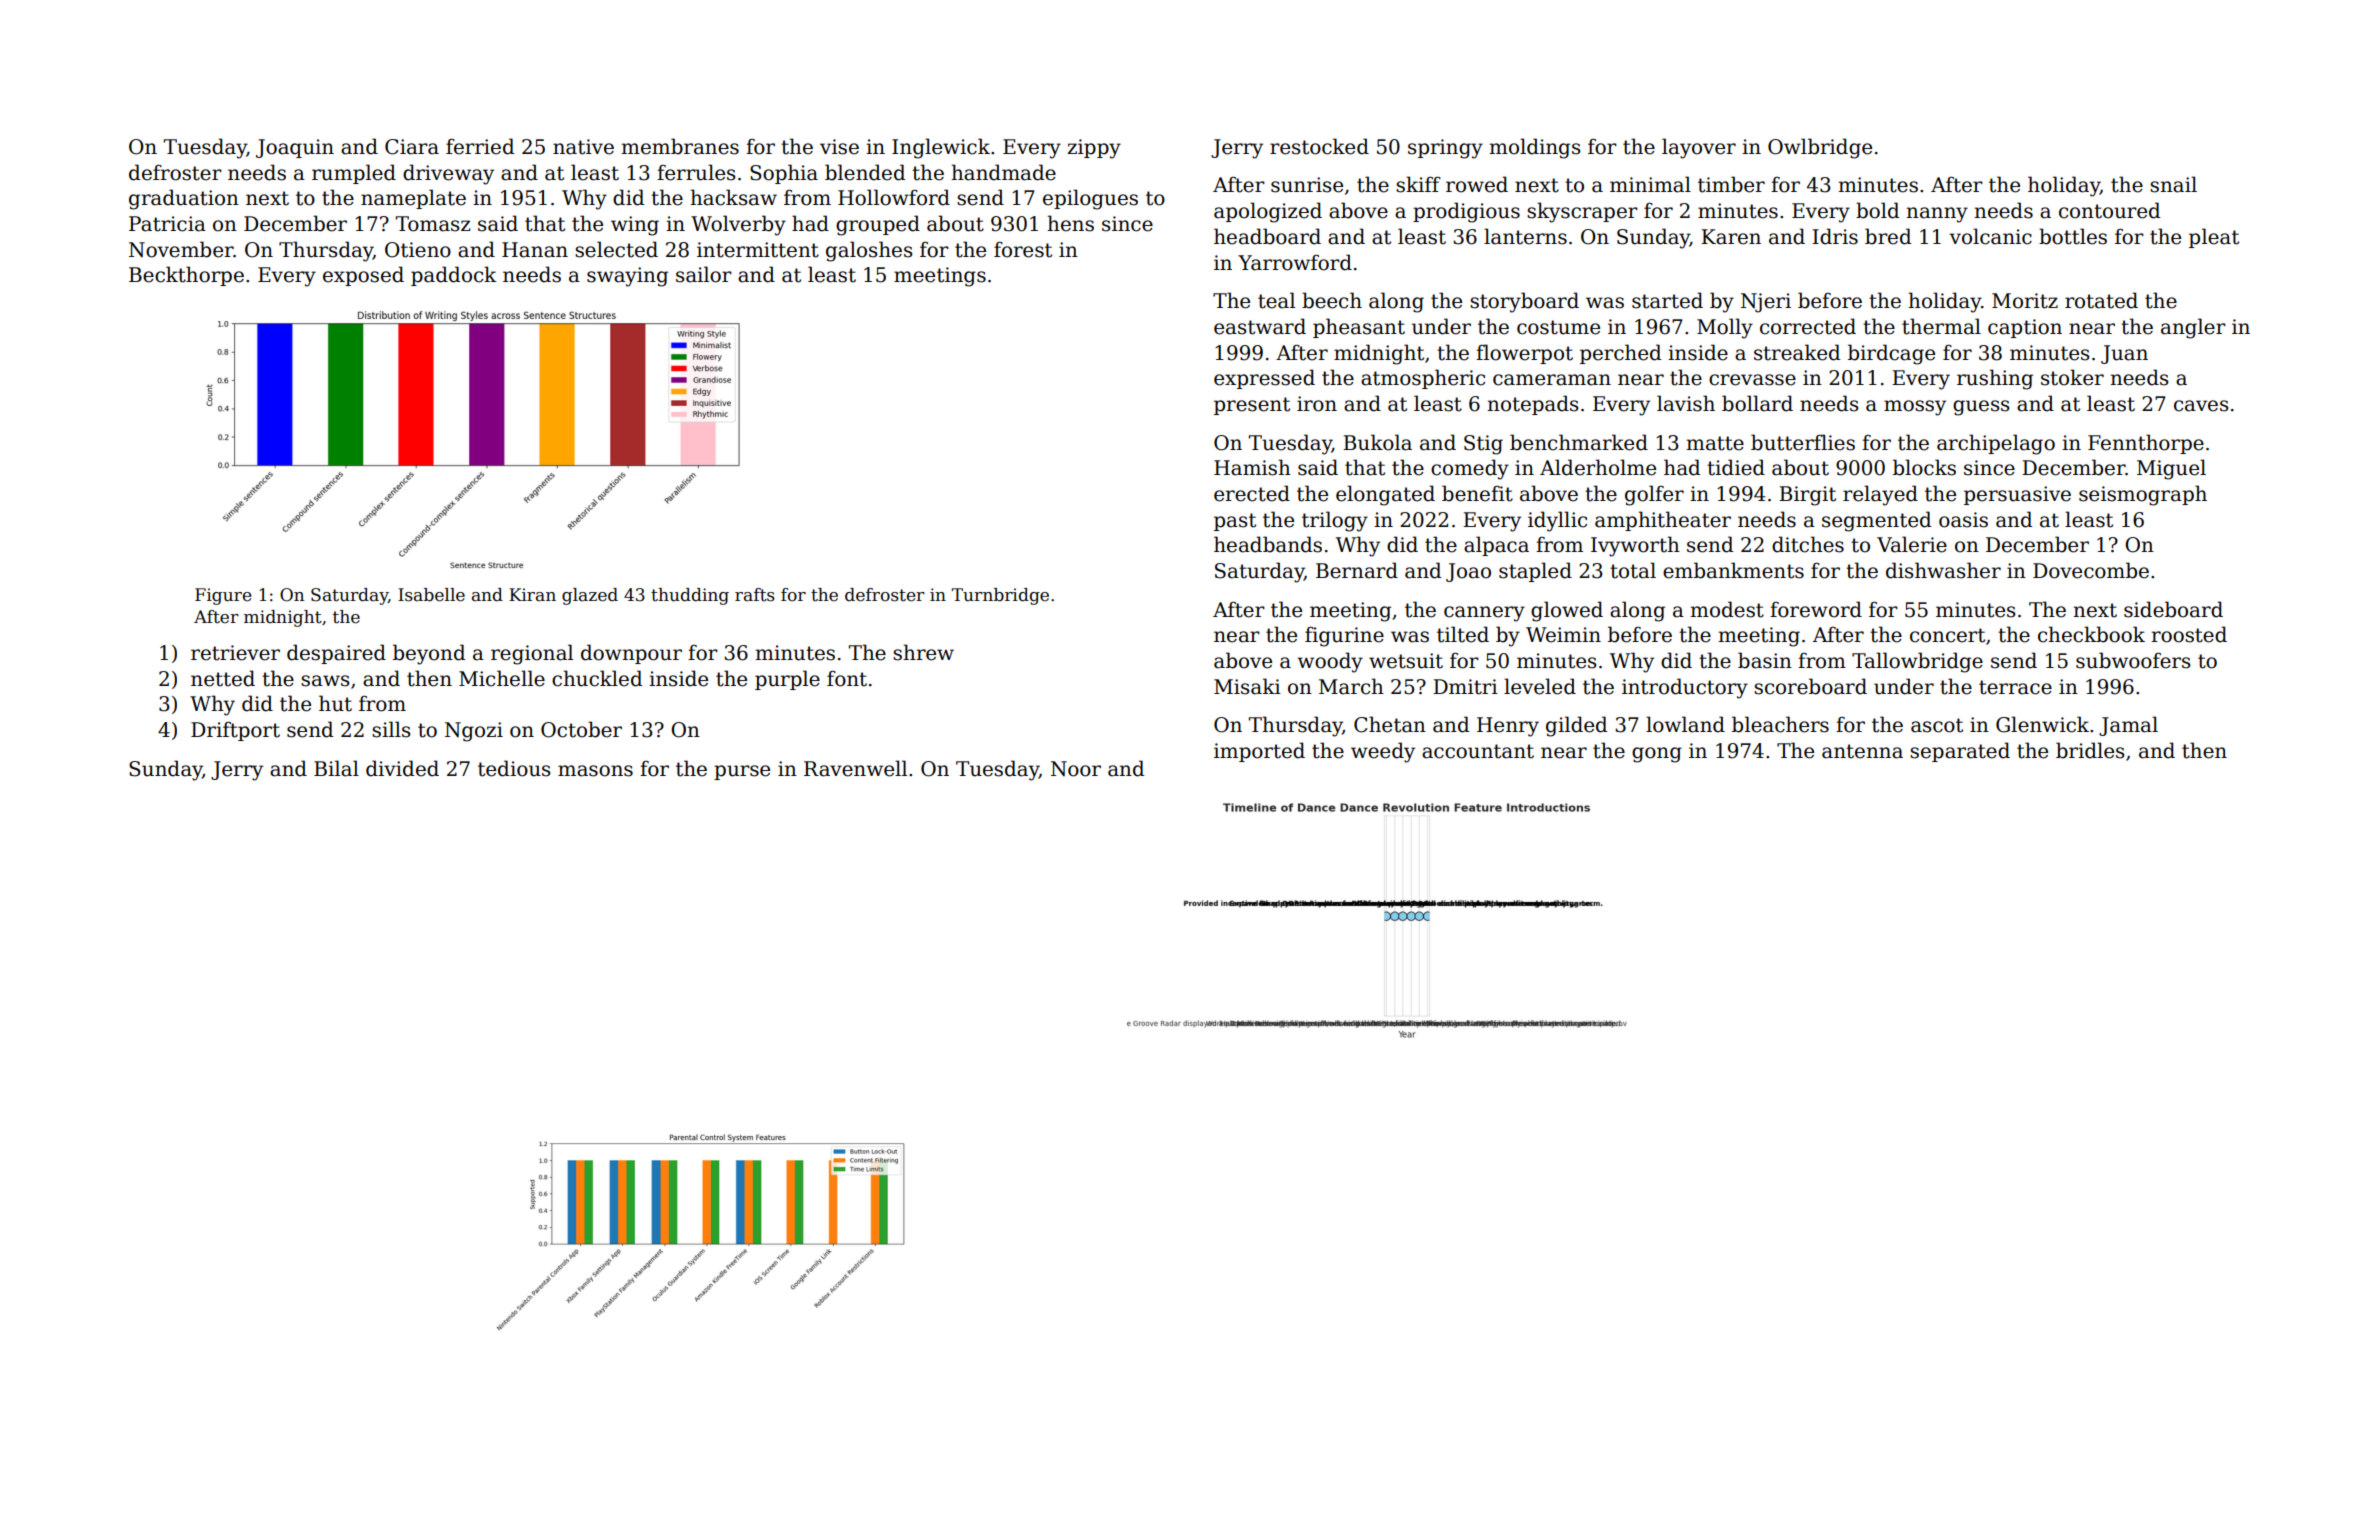 This document has height=1540, width=2380. What do you see at coordinates (1000, 596) in the document?
I see `Turnbridge` at bounding box center [1000, 596].
